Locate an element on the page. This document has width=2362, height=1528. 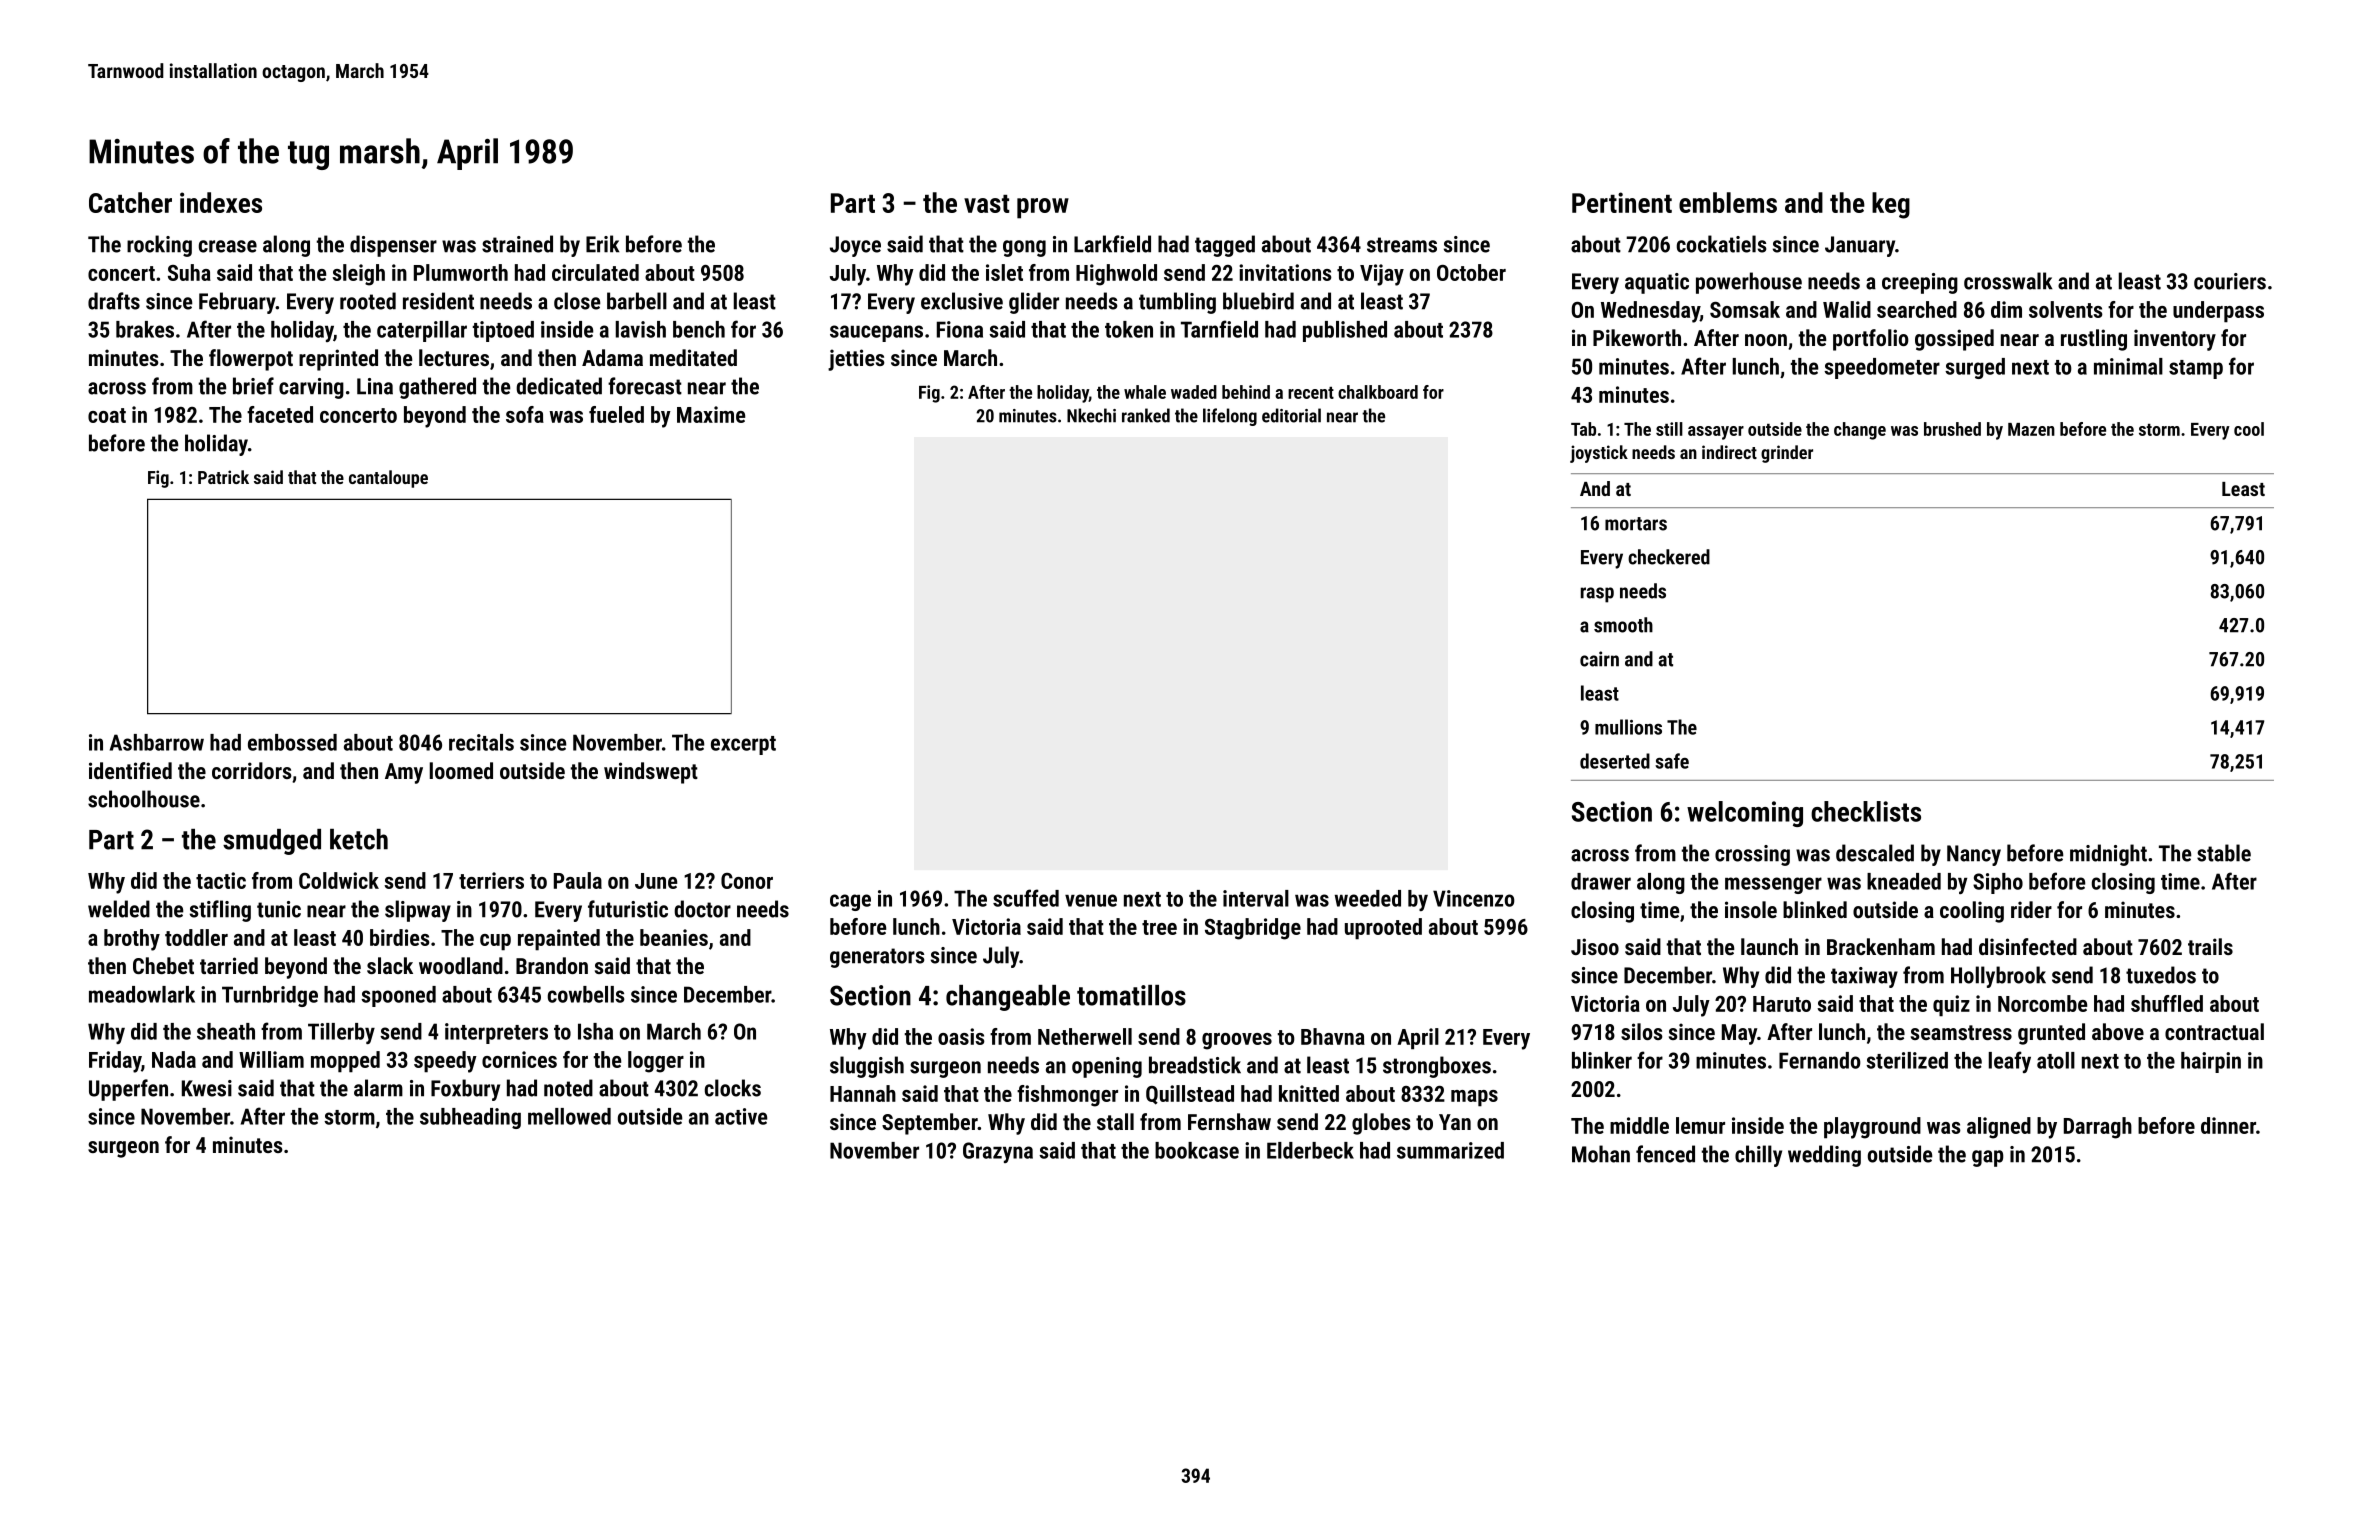
Jisoo is located at coordinates (1595, 946).
